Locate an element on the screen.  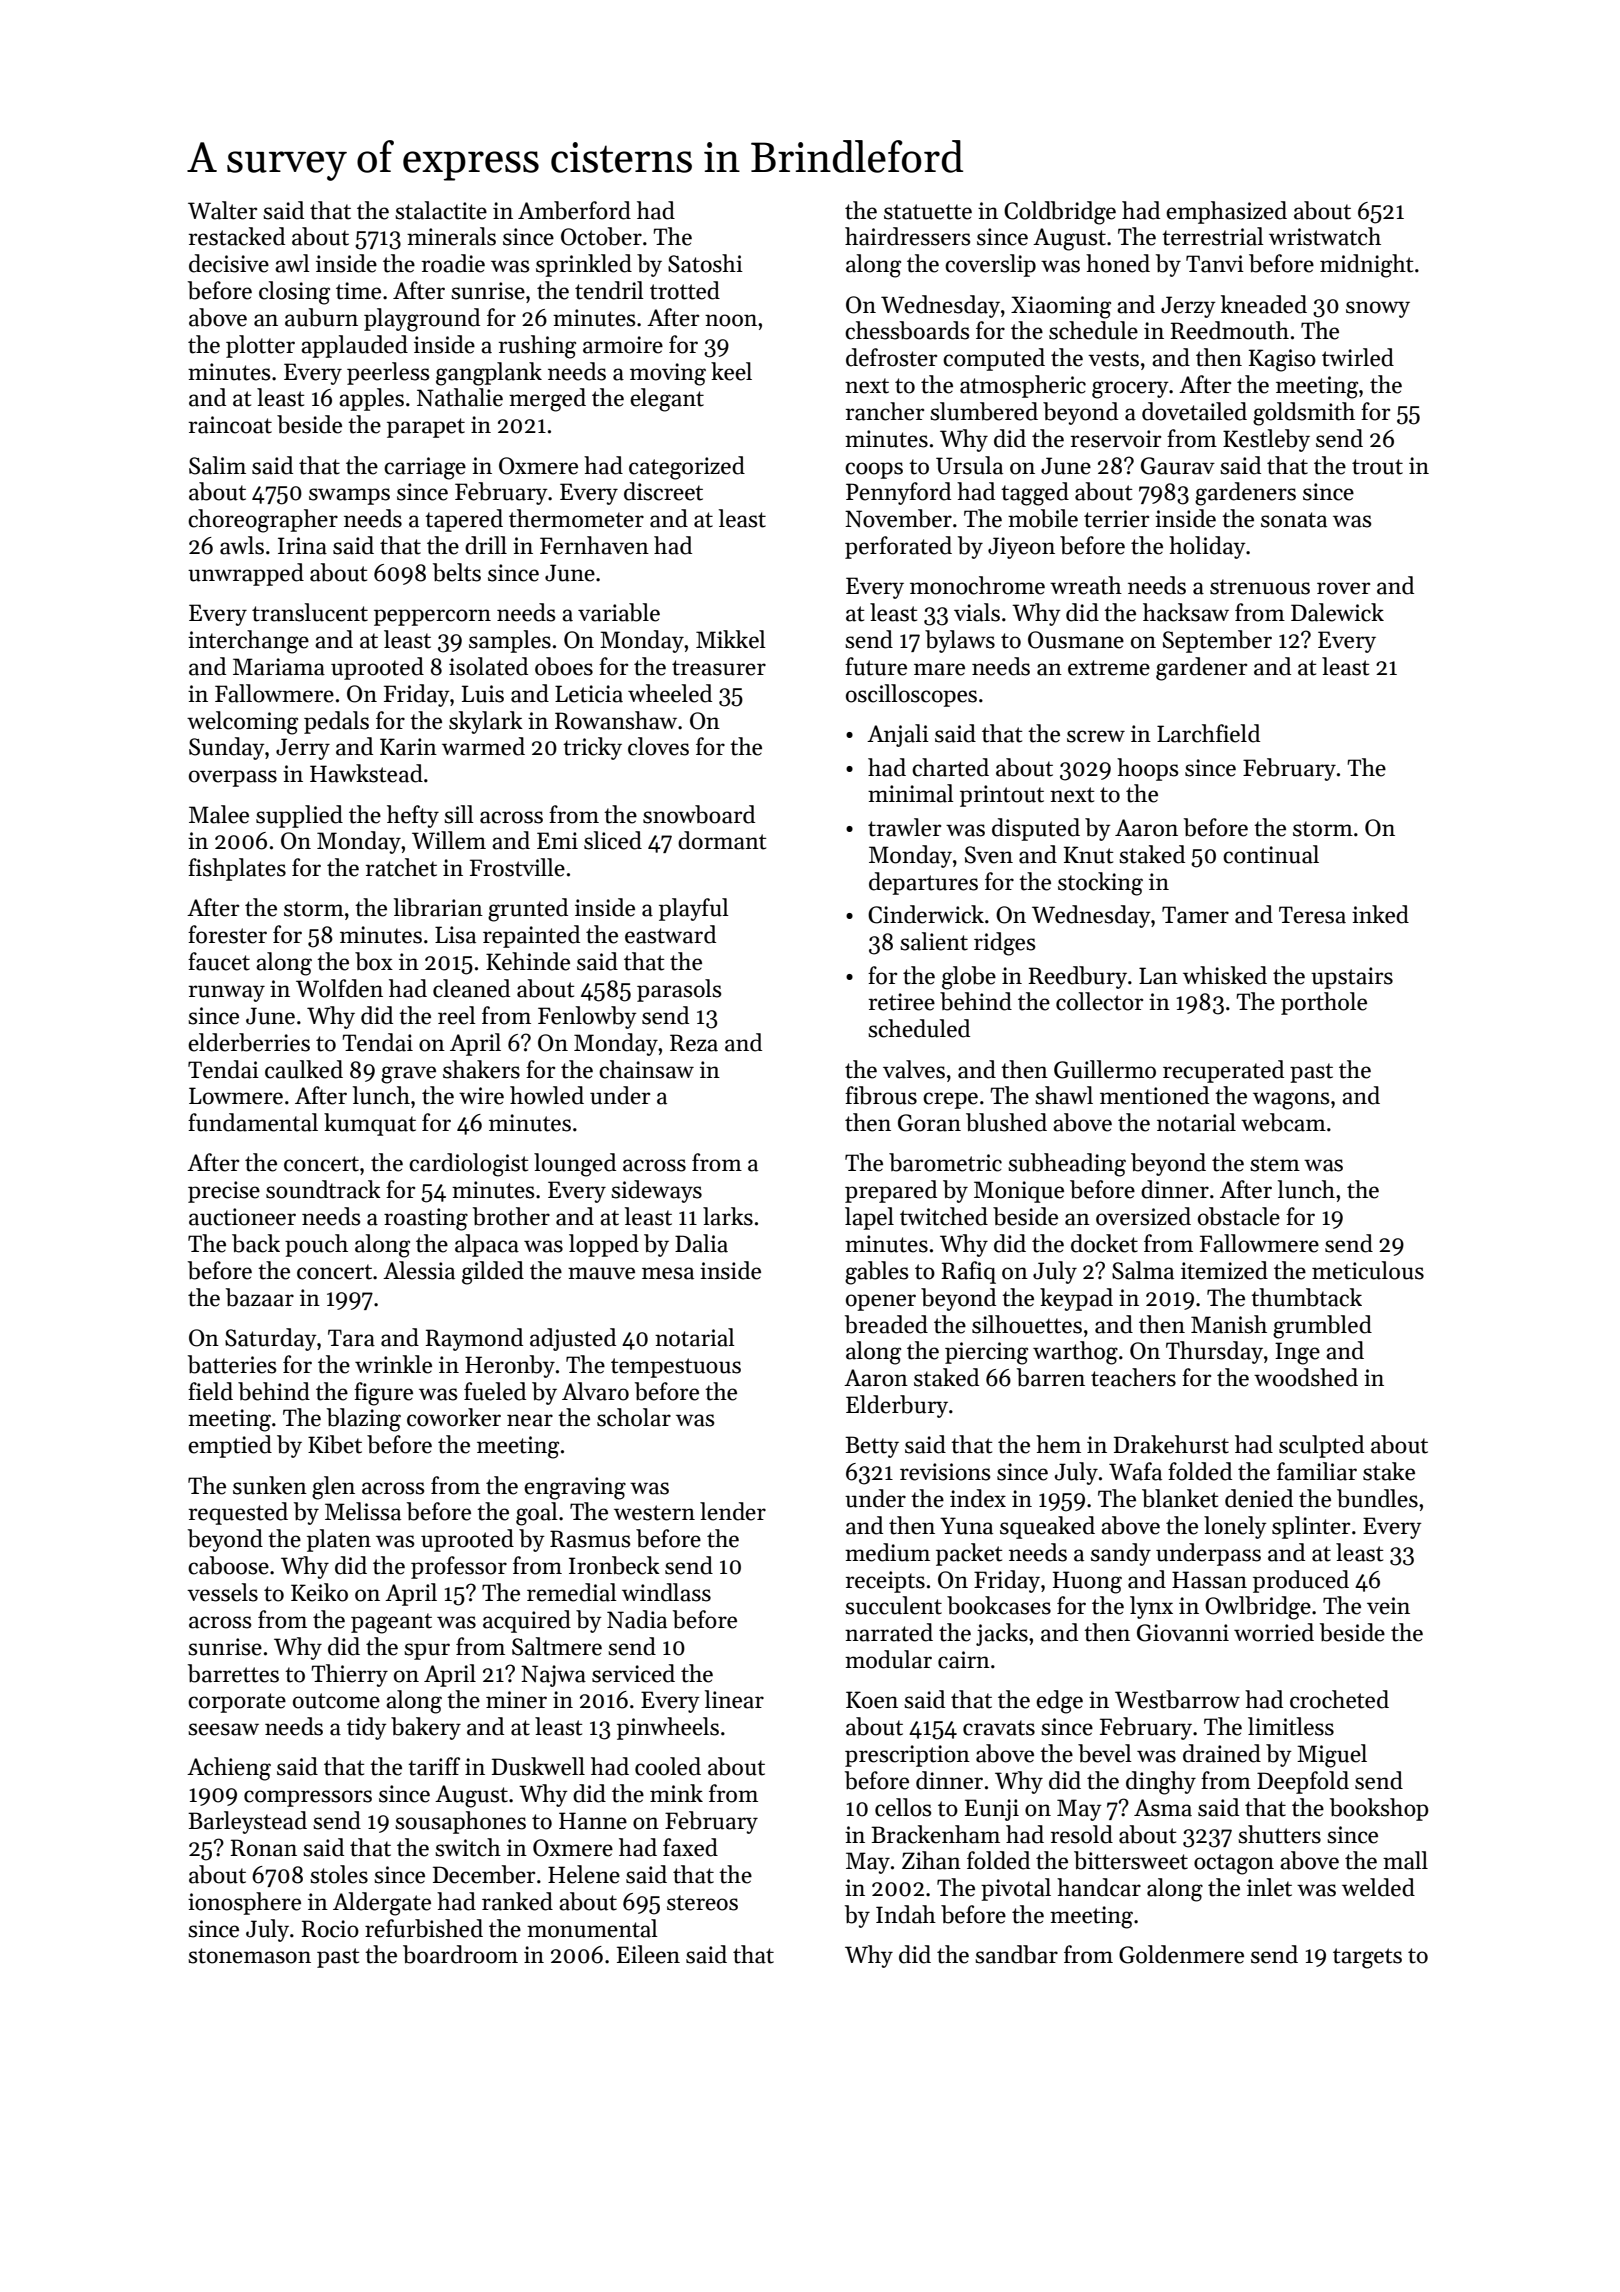
stonemason is located at coordinates (249, 1956).
